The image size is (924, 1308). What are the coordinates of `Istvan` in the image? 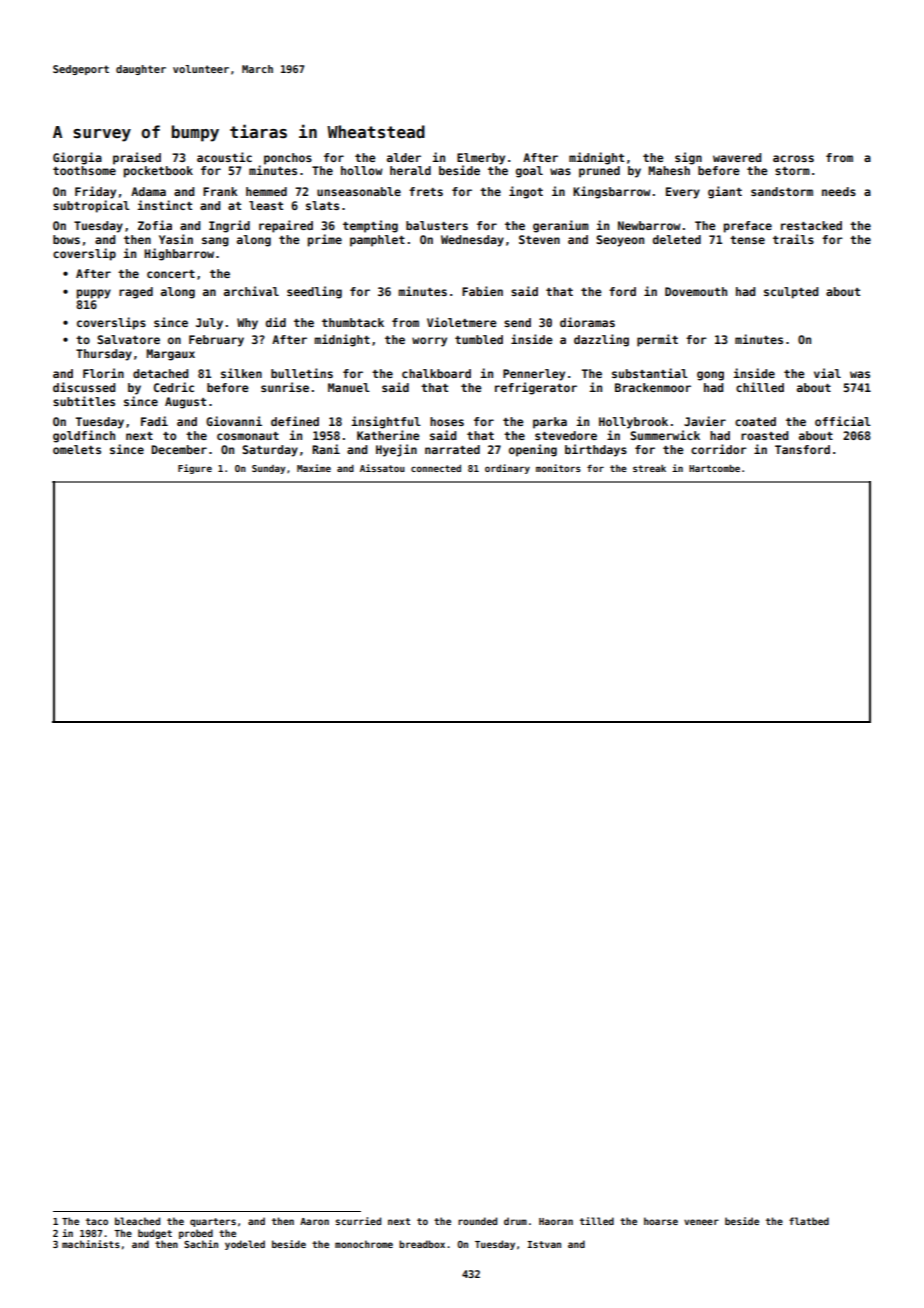 It's located at (544, 1244).
